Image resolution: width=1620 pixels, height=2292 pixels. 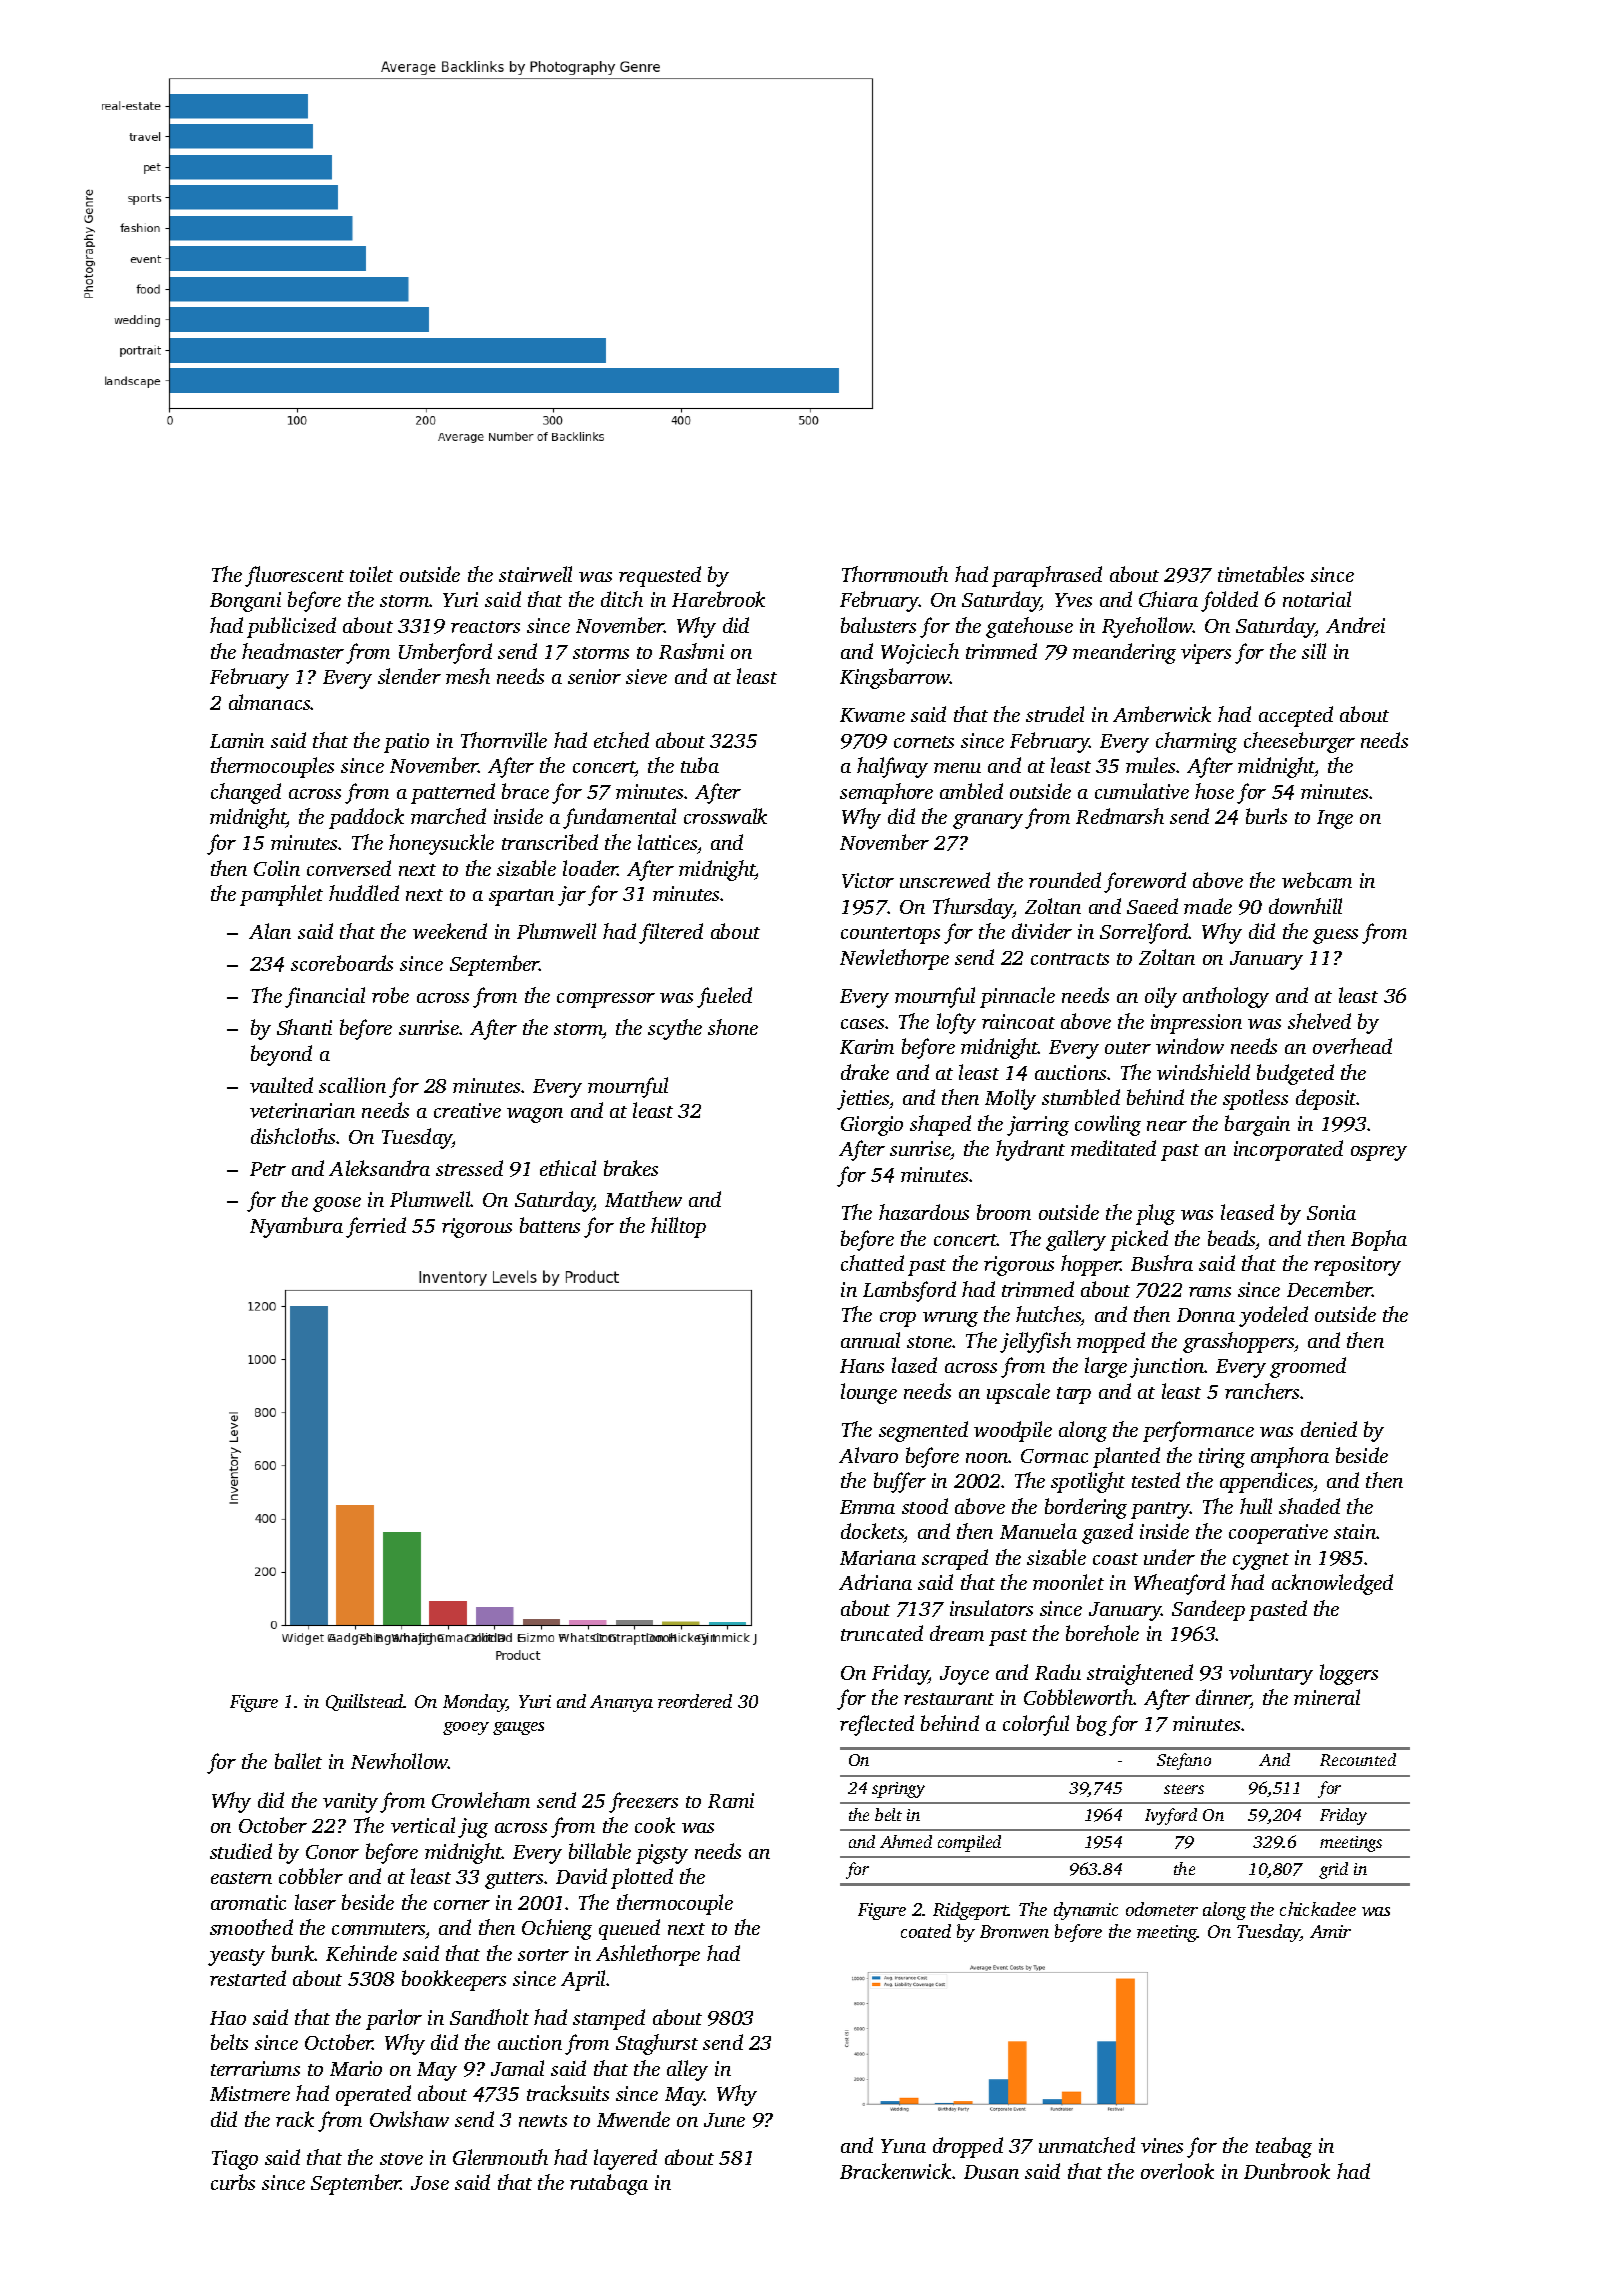 What do you see at coordinates (302, 1110) in the document?
I see `veterinarian` at bounding box center [302, 1110].
